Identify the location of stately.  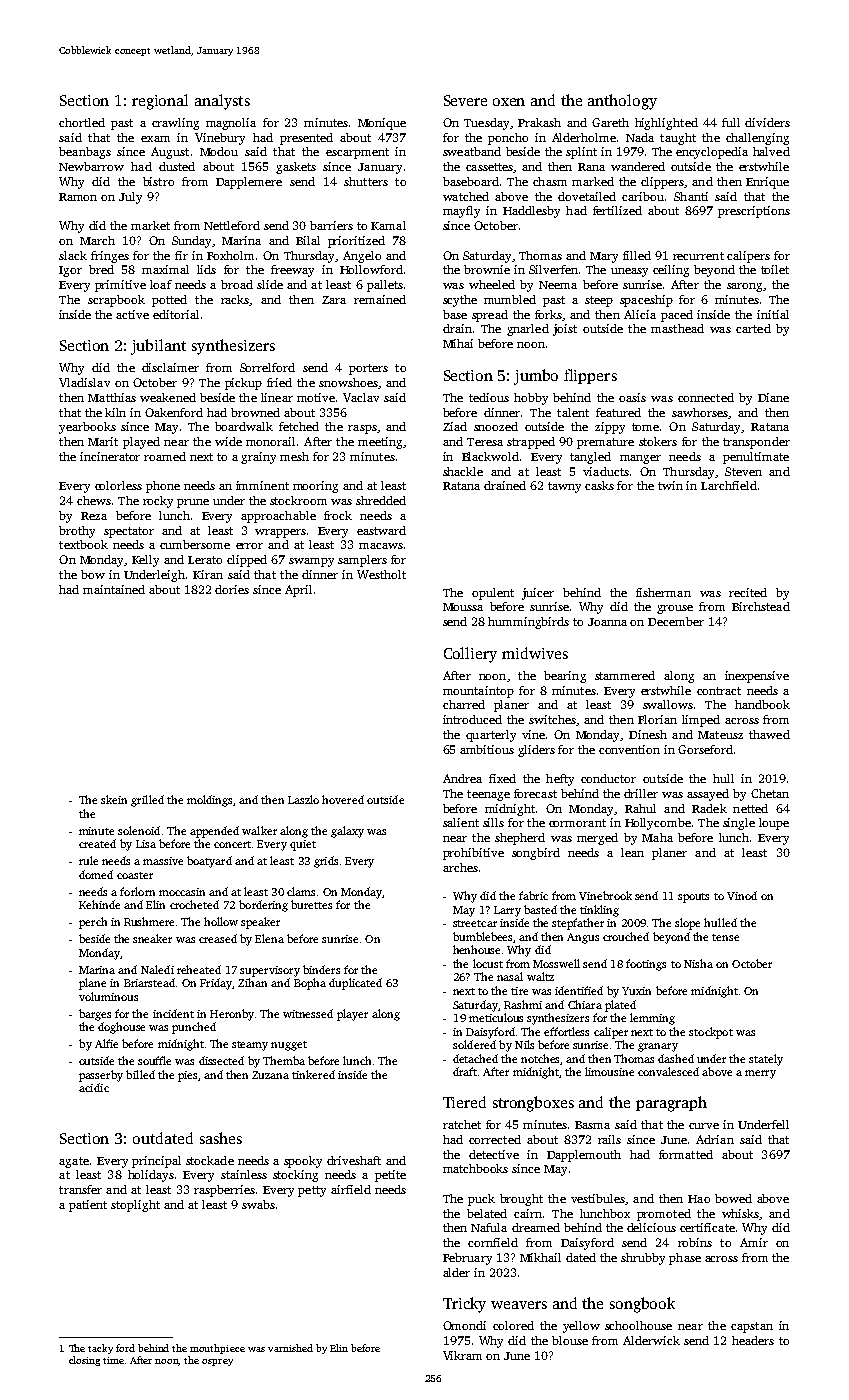
(766, 1060).
